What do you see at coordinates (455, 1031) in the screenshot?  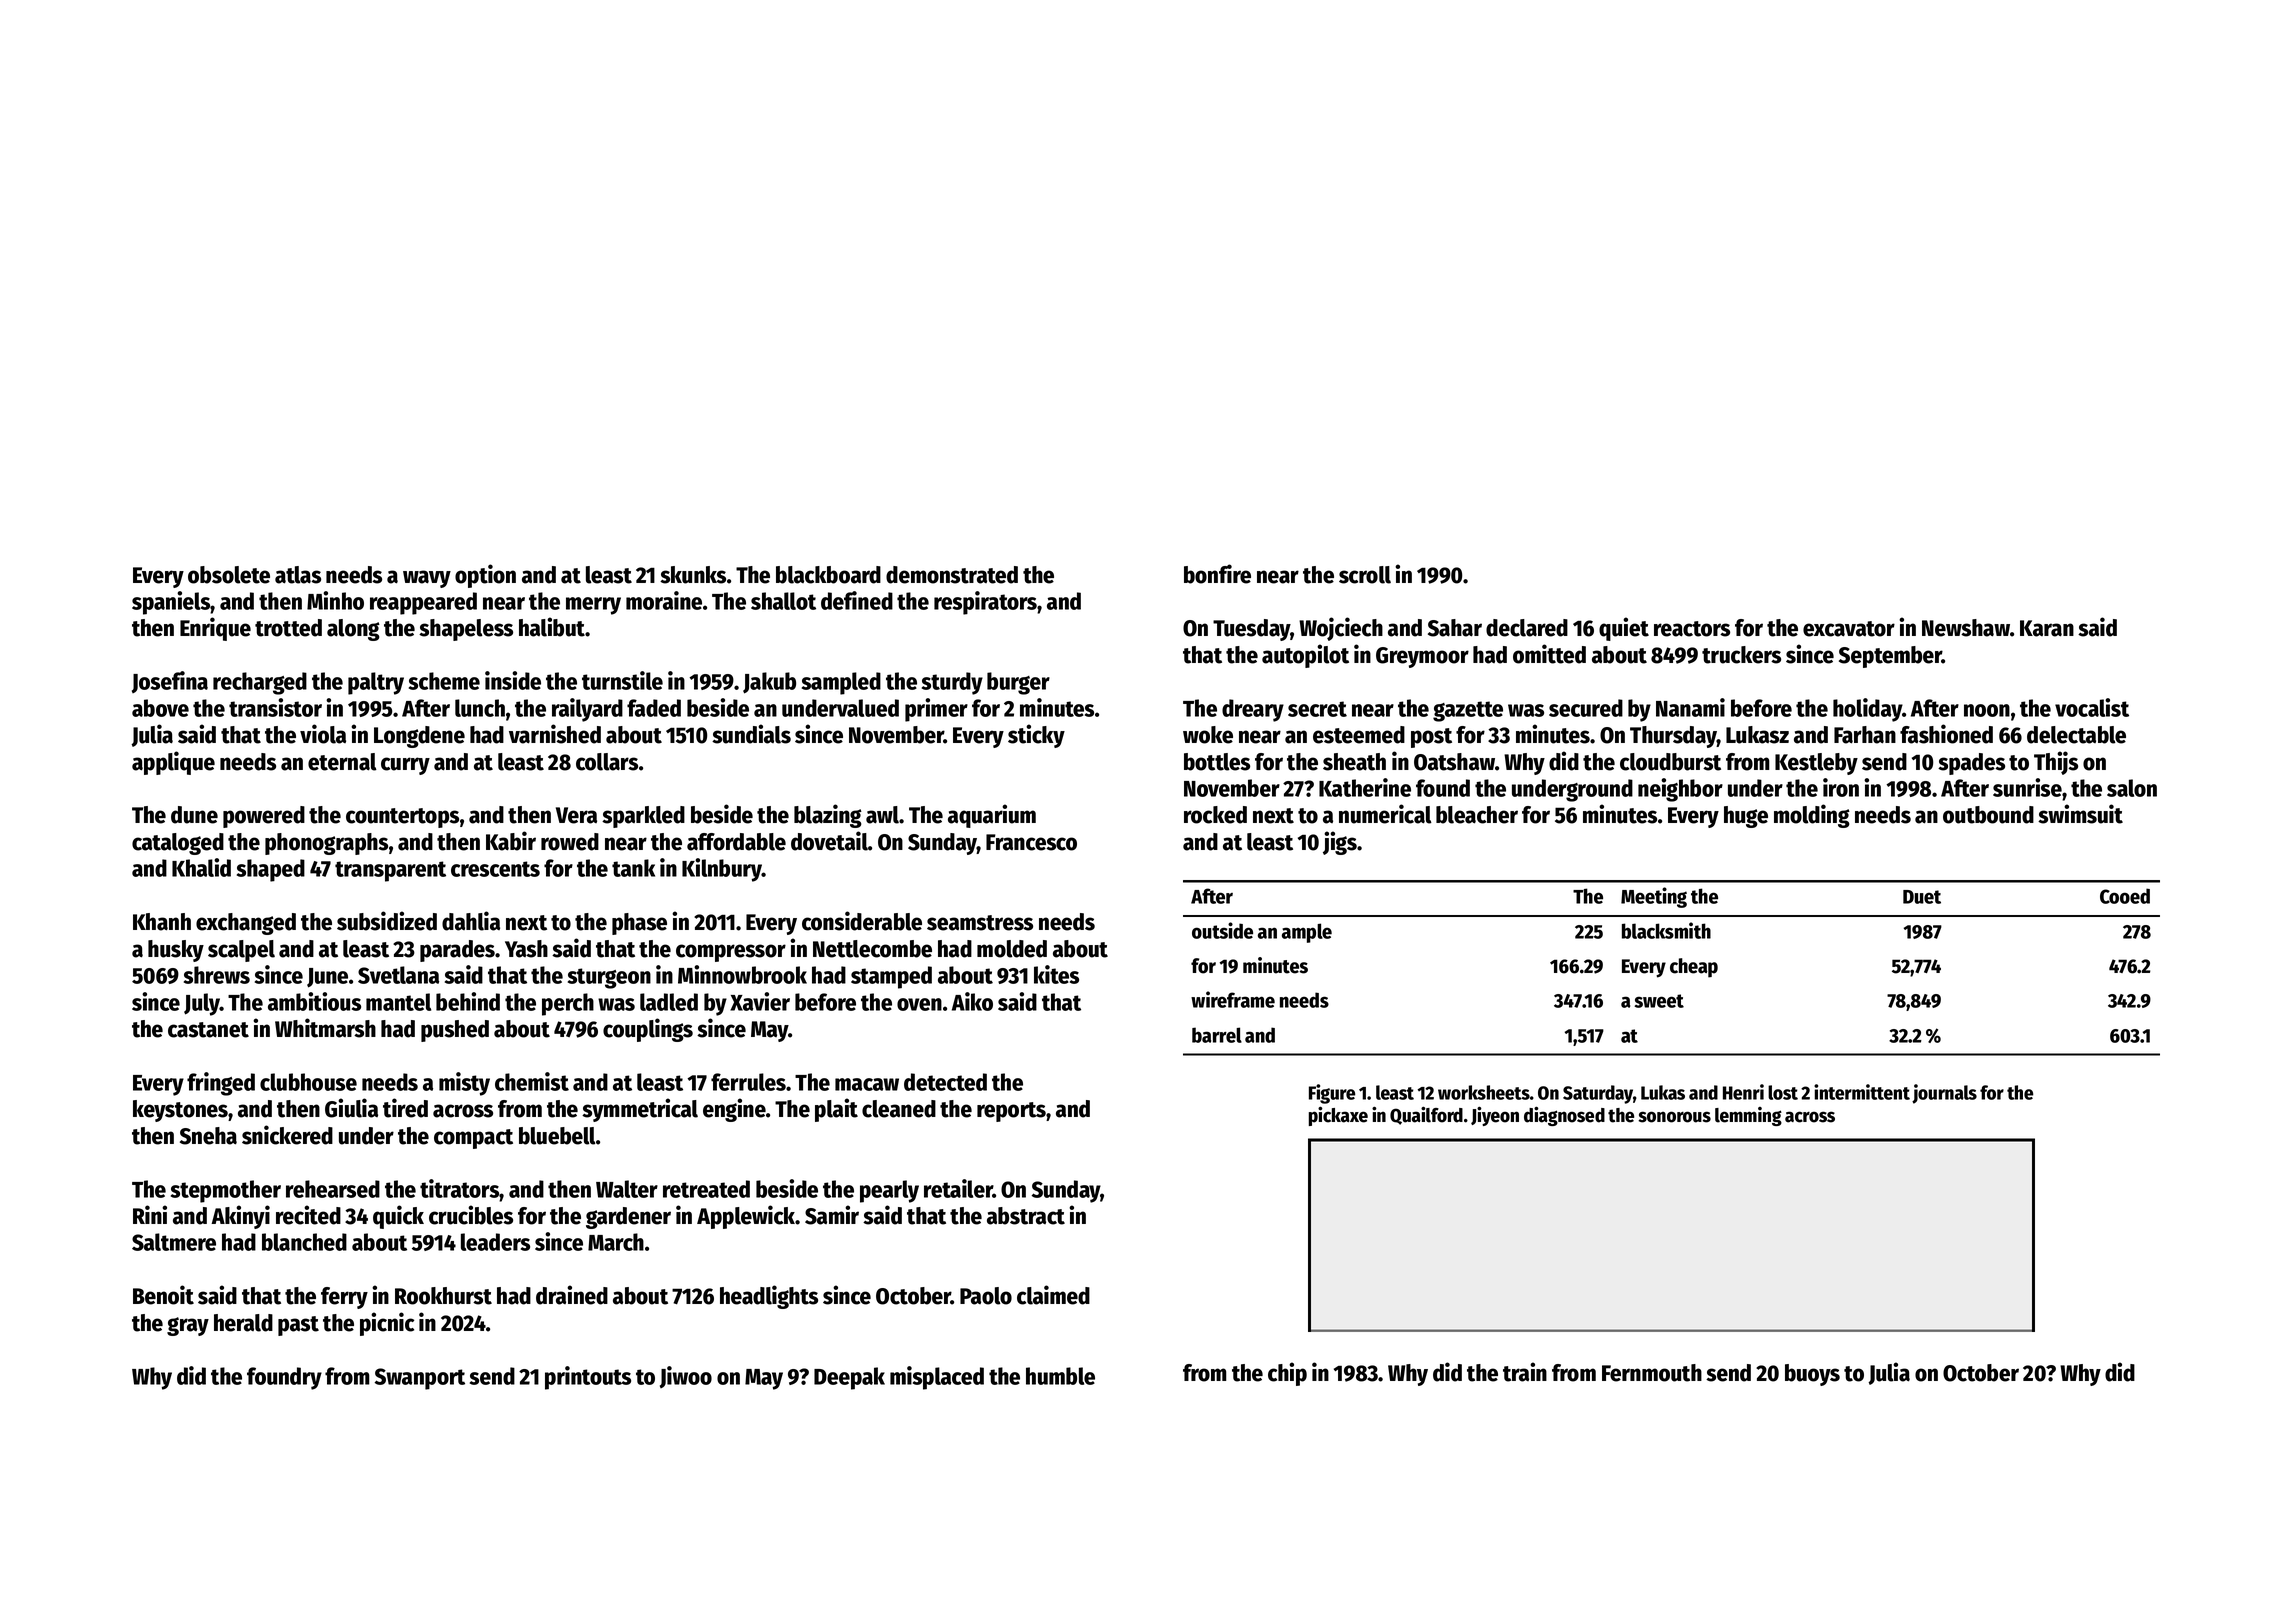 I see `pushed` at bounding box center [455, 1031].
